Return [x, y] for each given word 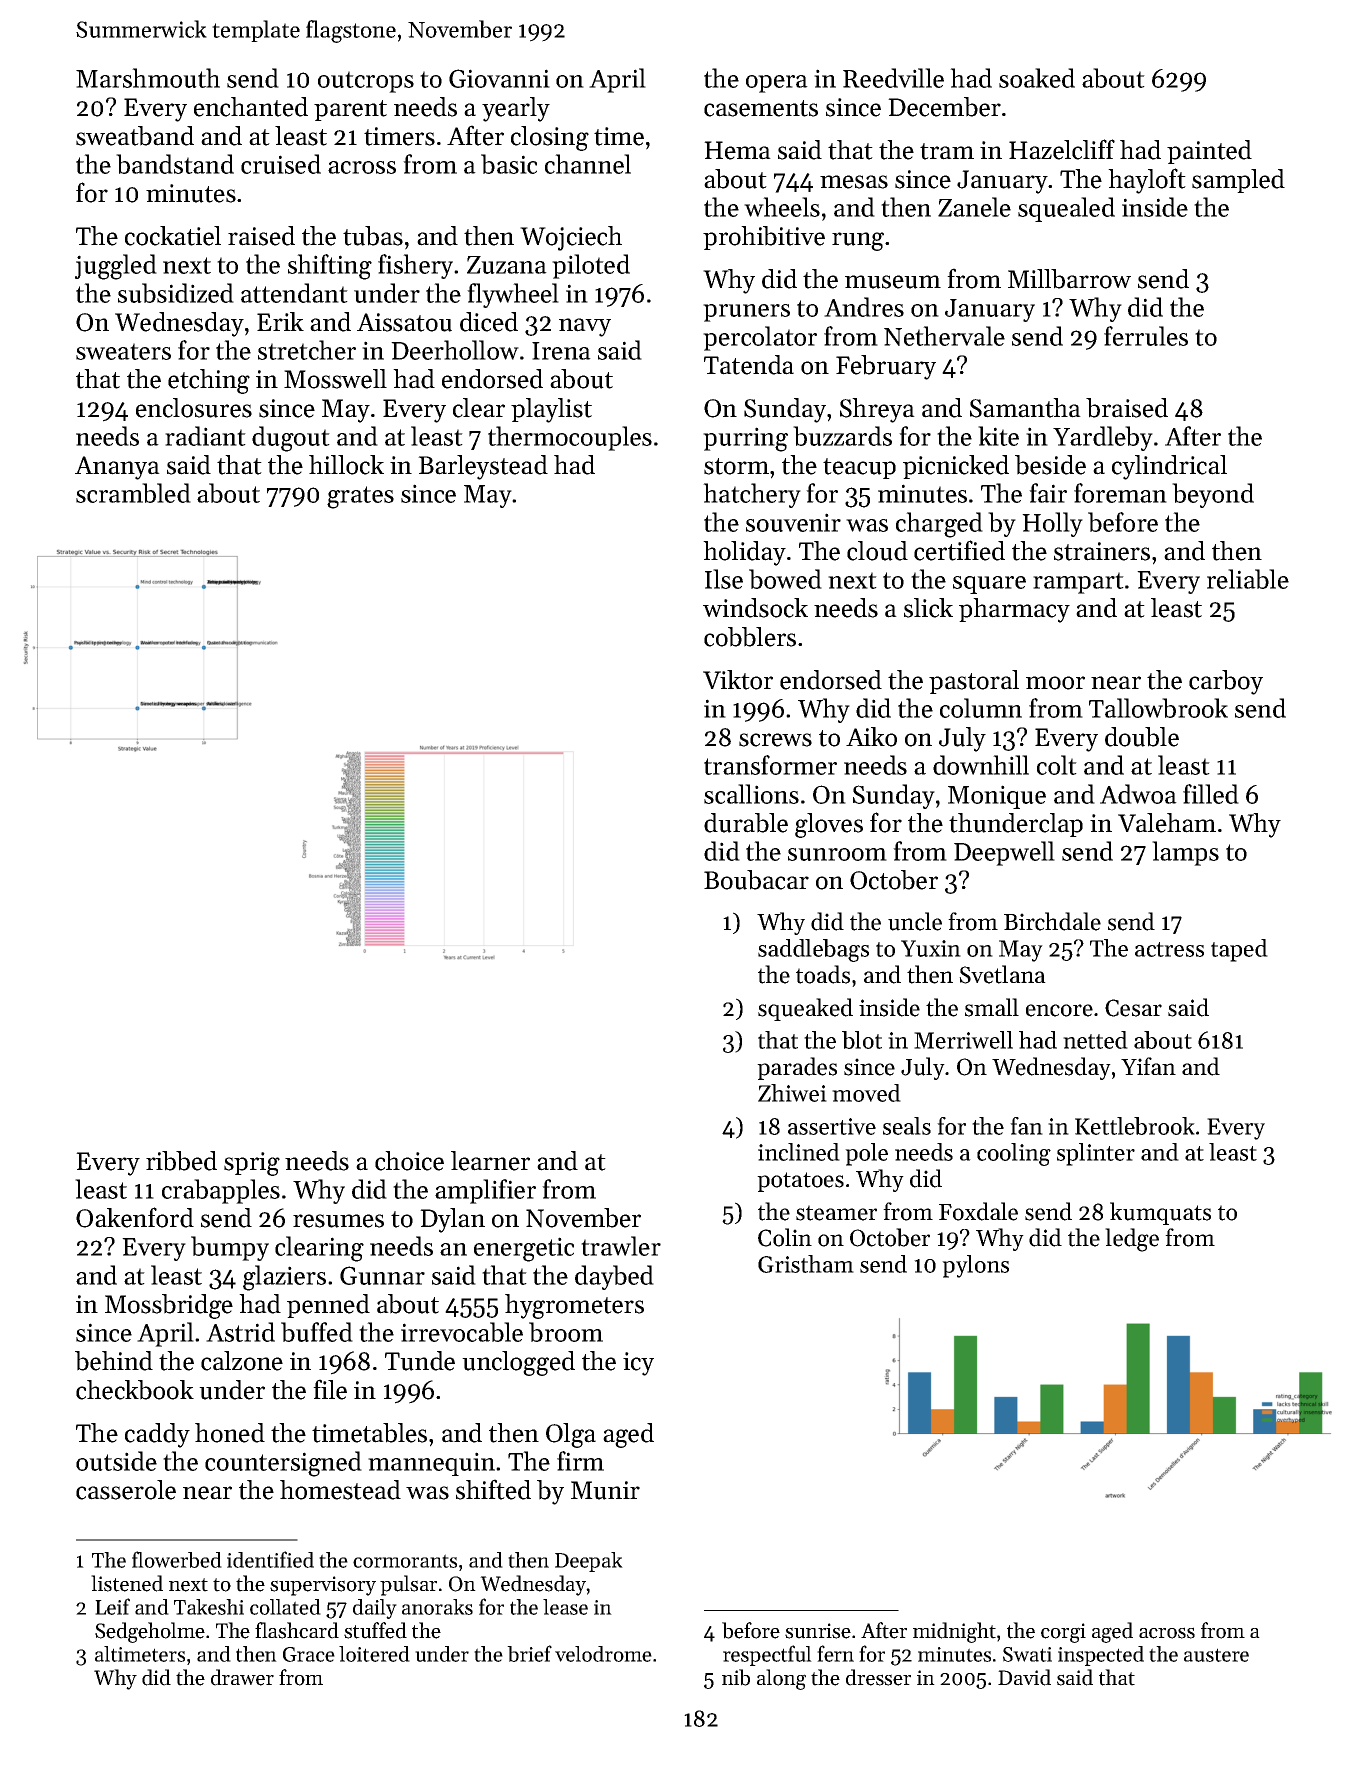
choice [409, 1161]
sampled [1238, 181]
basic [509, 164]
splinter [1096, 1154]
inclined [799, 1152]
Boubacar [756, 880]
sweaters [123, 351]
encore [1059, 1010]
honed [230, 1433]
